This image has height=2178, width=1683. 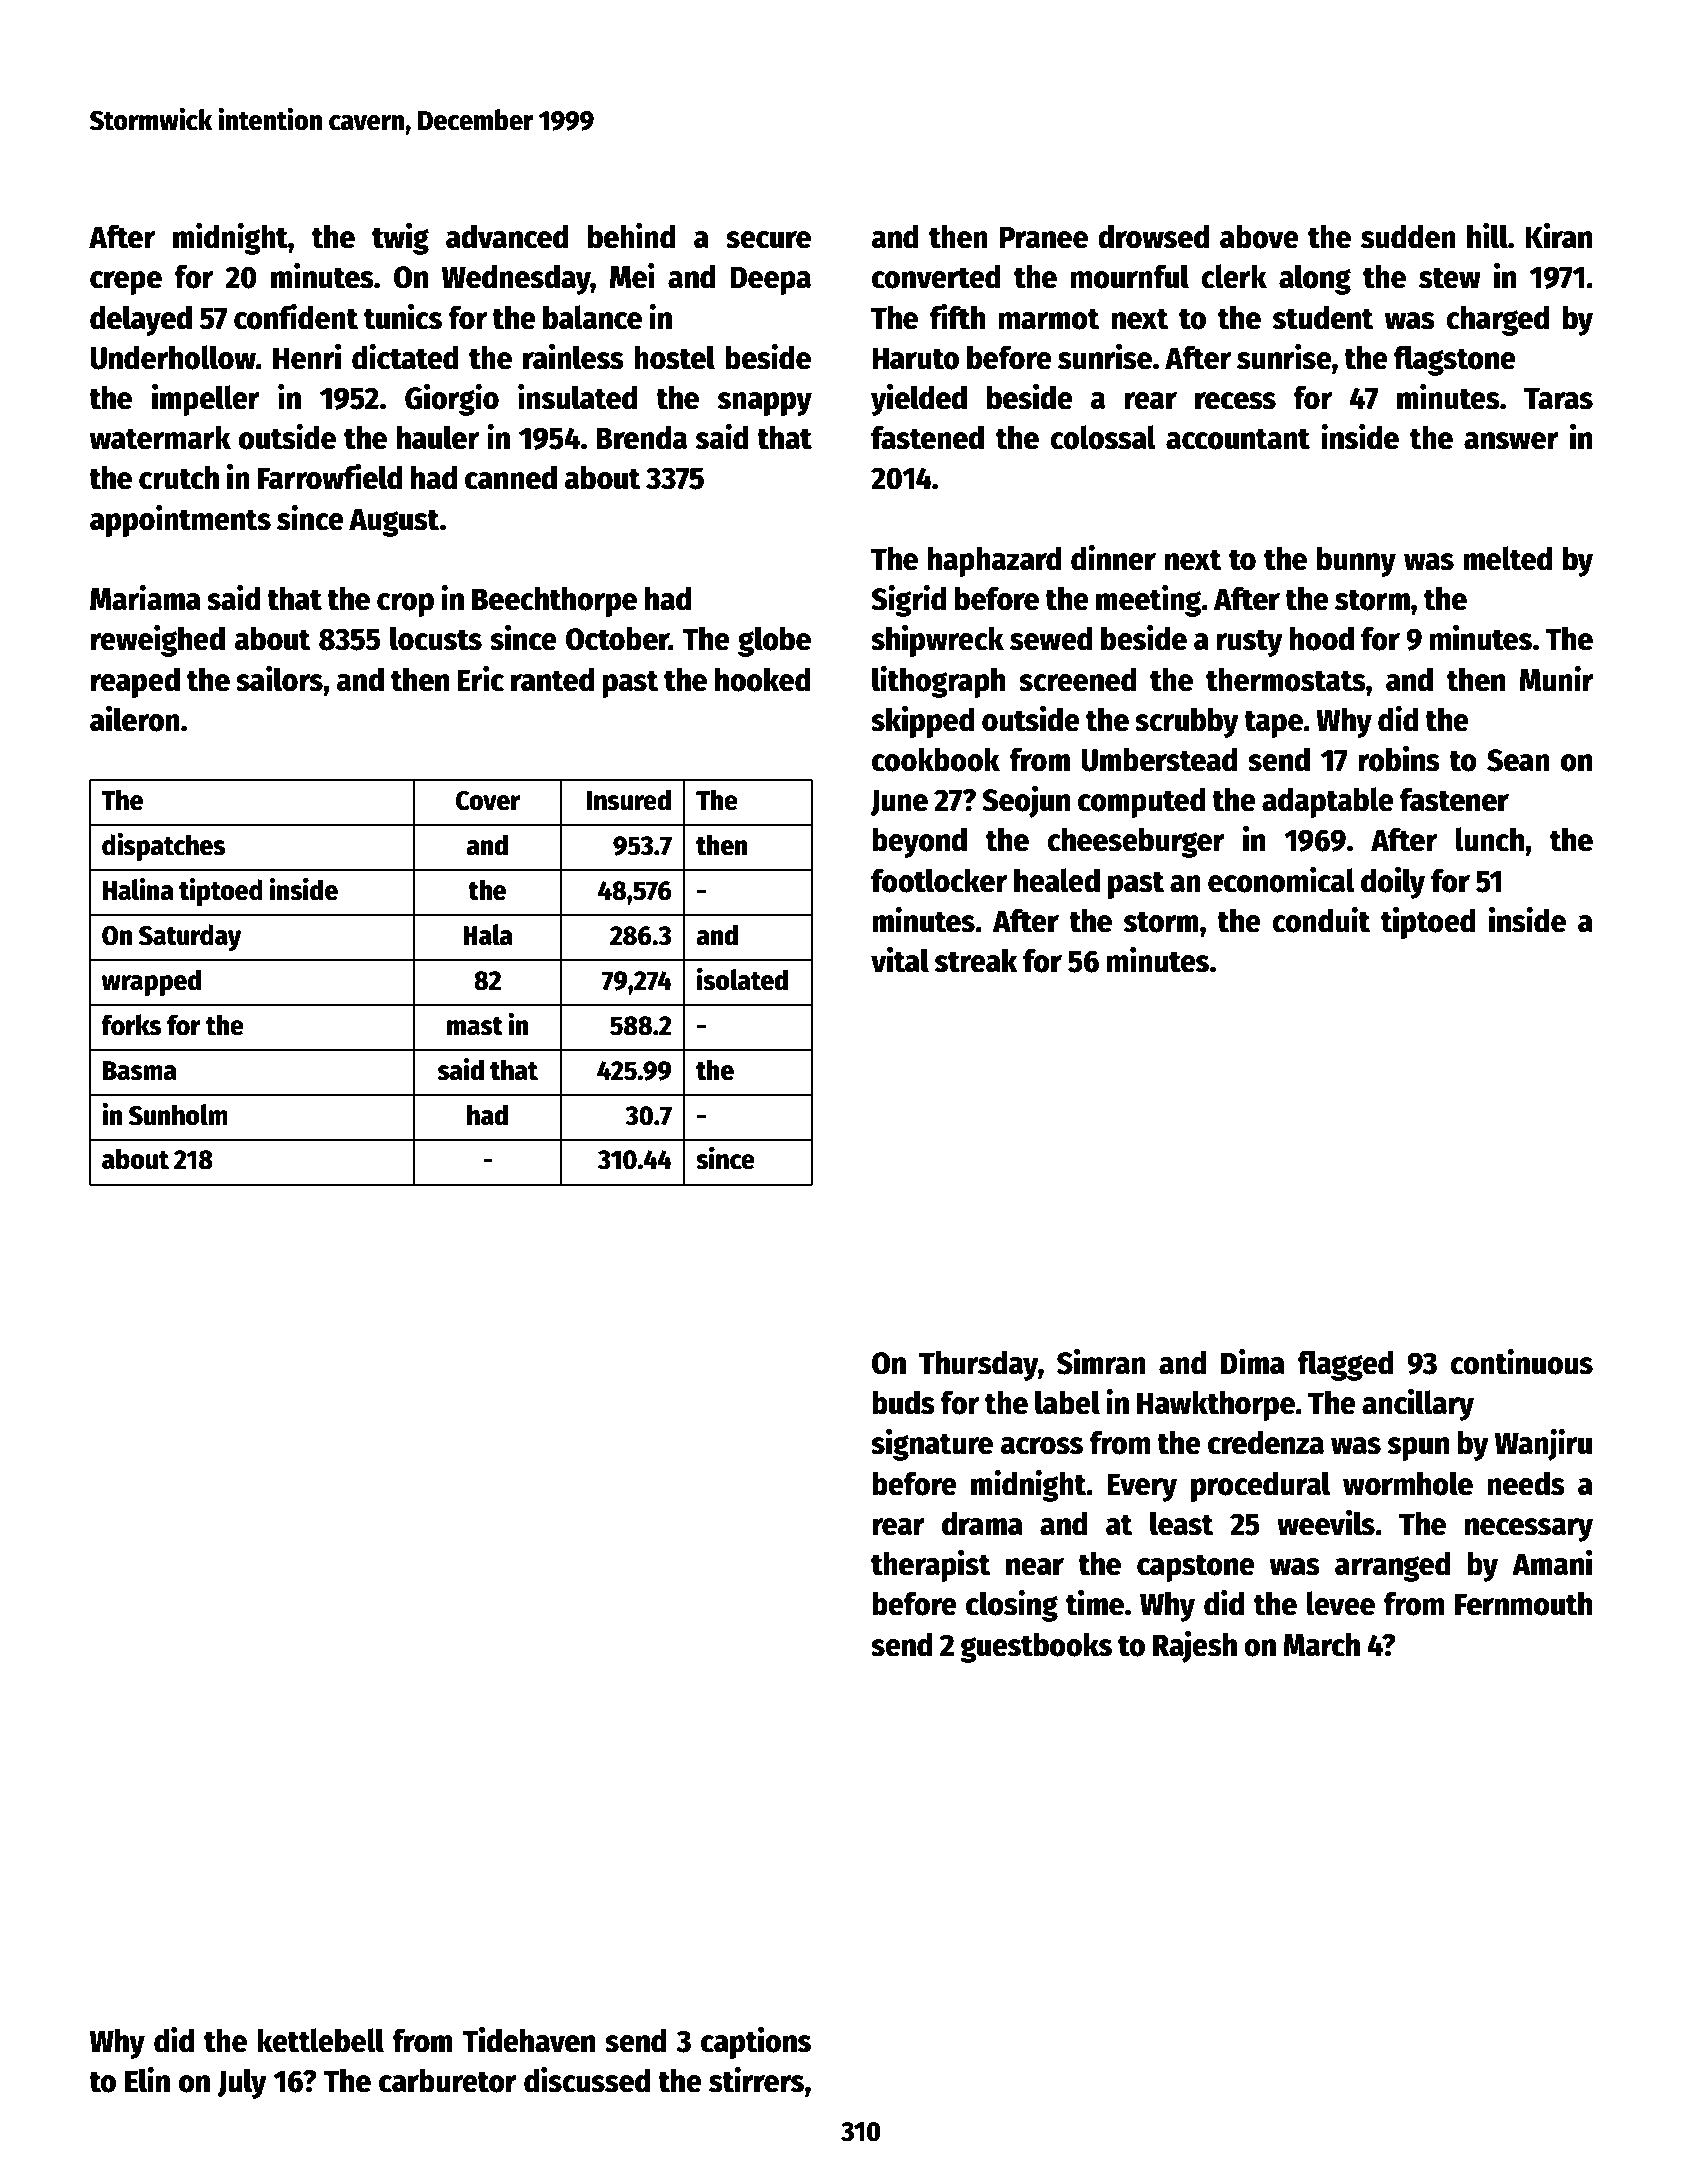 What do you see at coordinates (976, 960) in the image?
I see `streak` at bounding box center [976, 960].
